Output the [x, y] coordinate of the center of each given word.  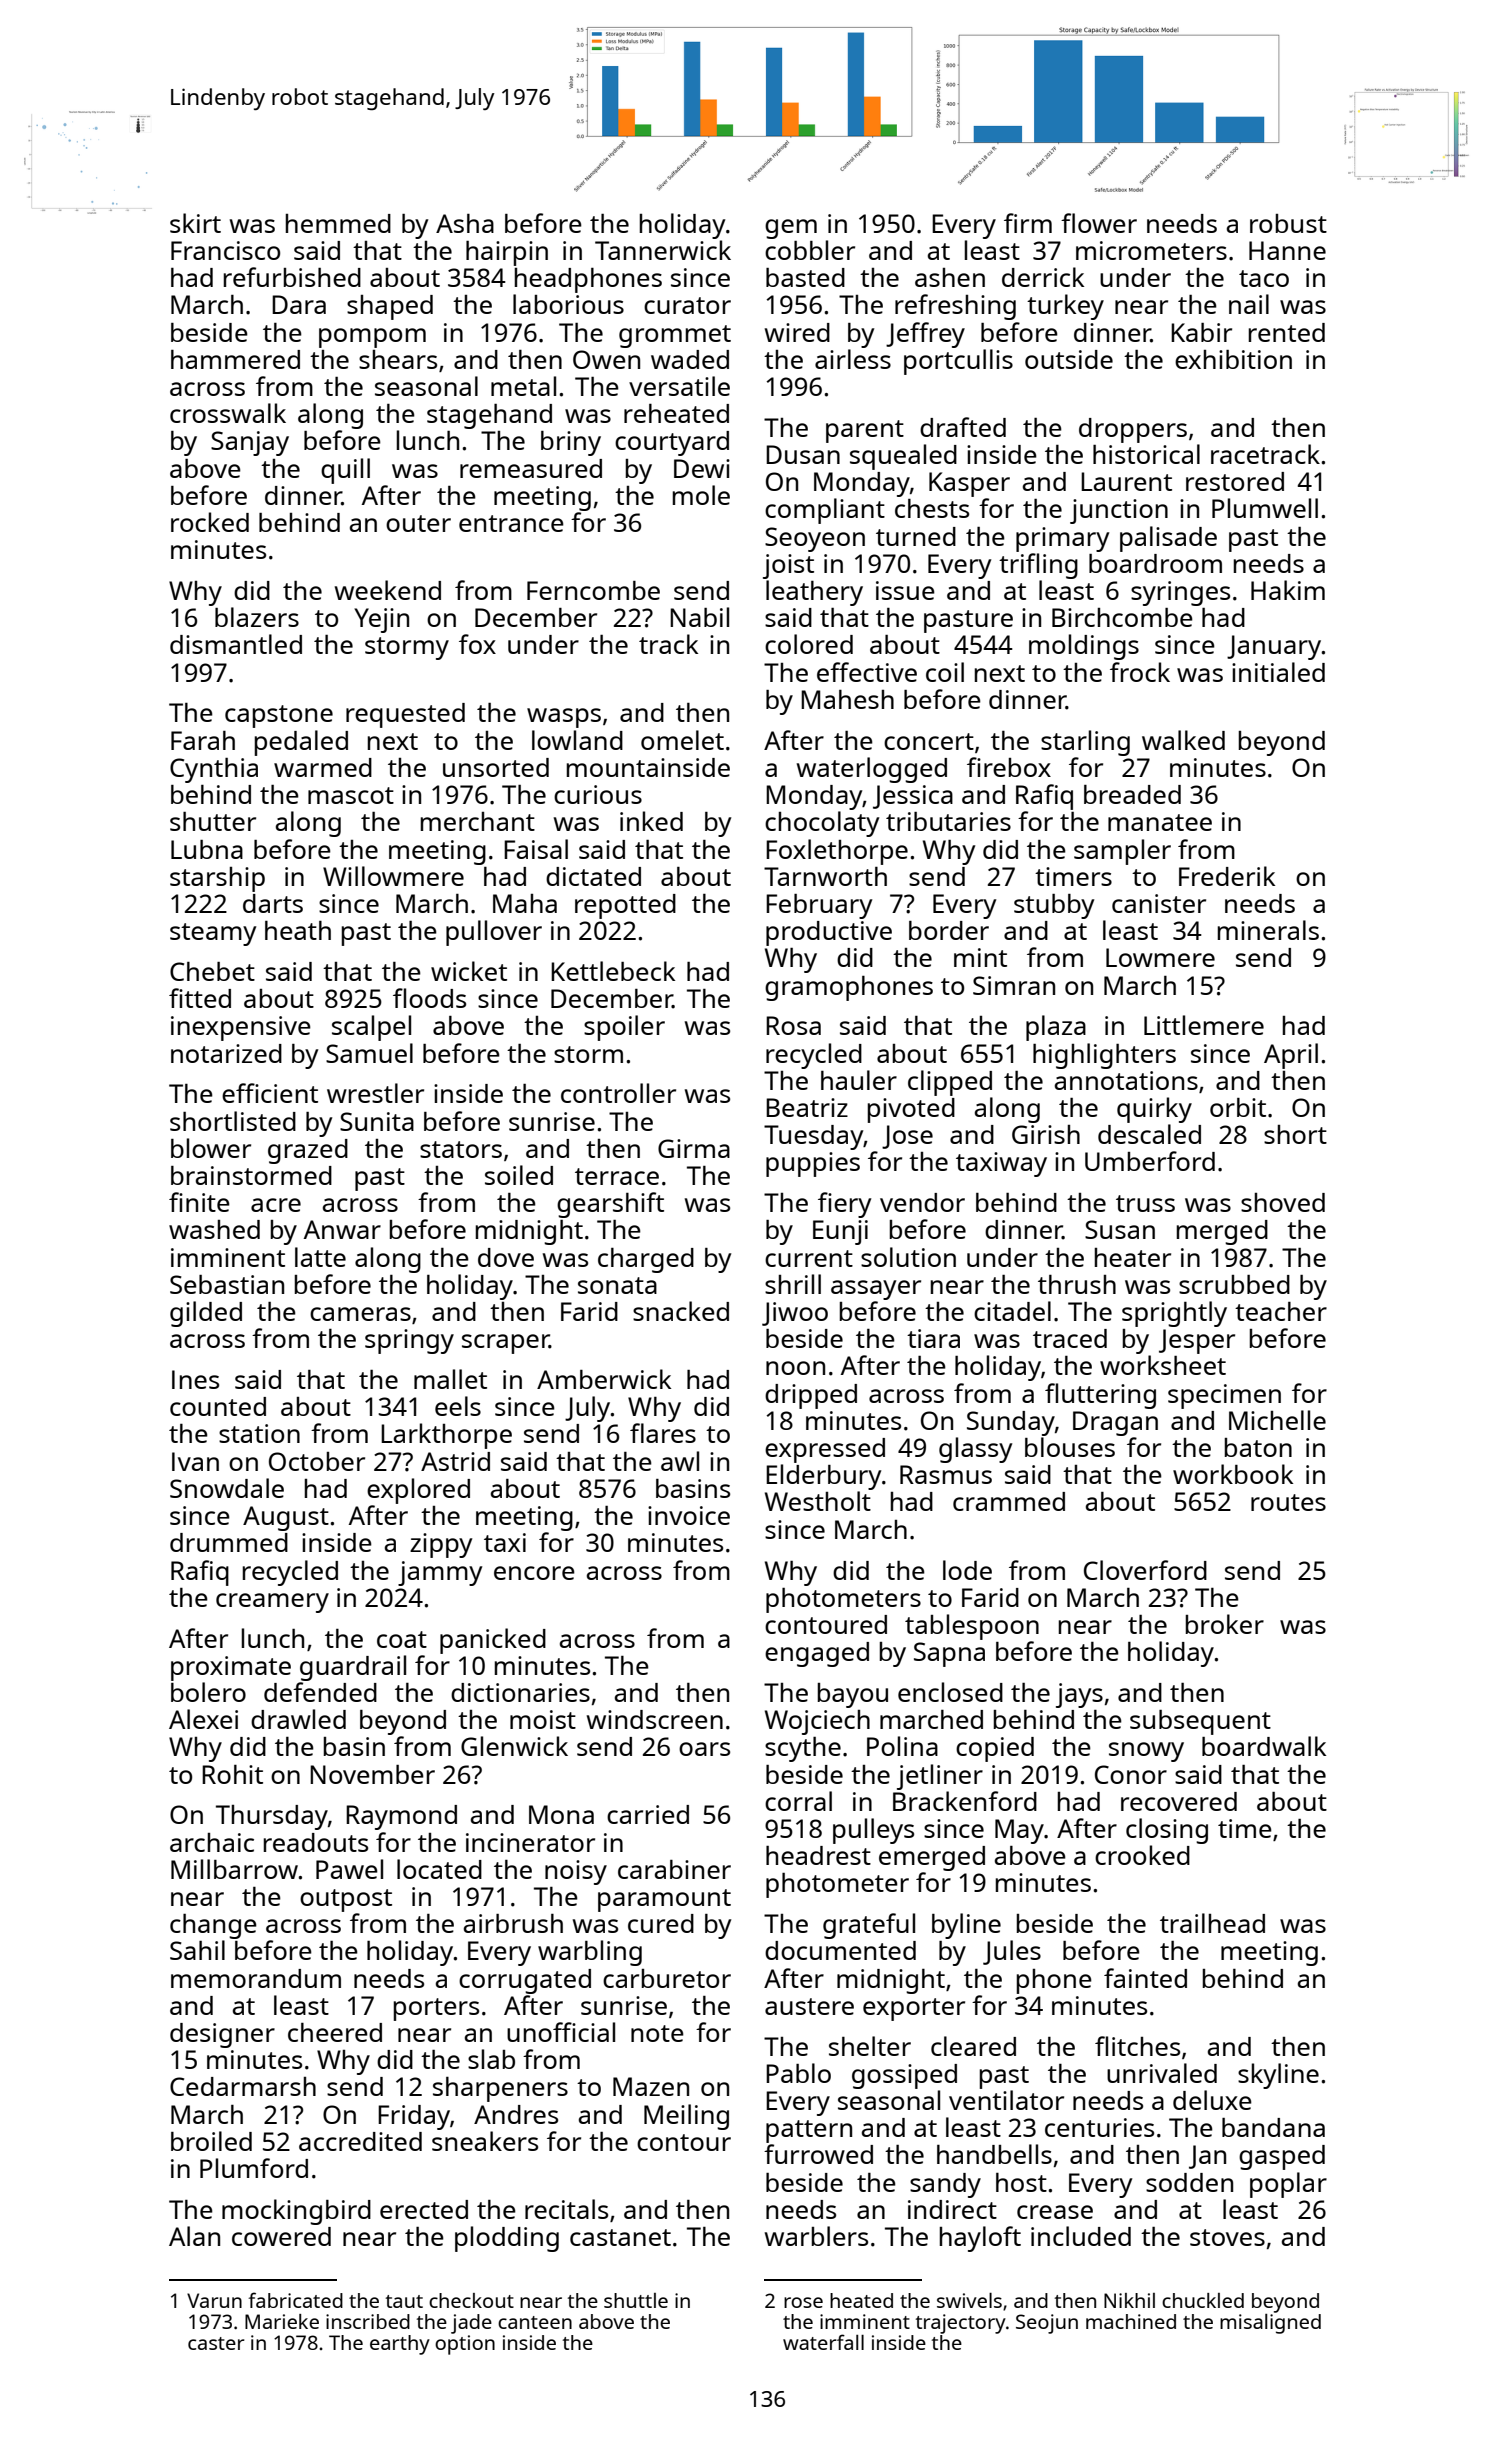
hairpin [507, 253]
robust [1288, 223]
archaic [212, 1842]
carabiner [674, 1869]
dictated [593, 876]
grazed [308, 1151]
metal [523, 386]
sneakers [485, 2141]
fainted [1145, 1978]
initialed [1278, 672]
